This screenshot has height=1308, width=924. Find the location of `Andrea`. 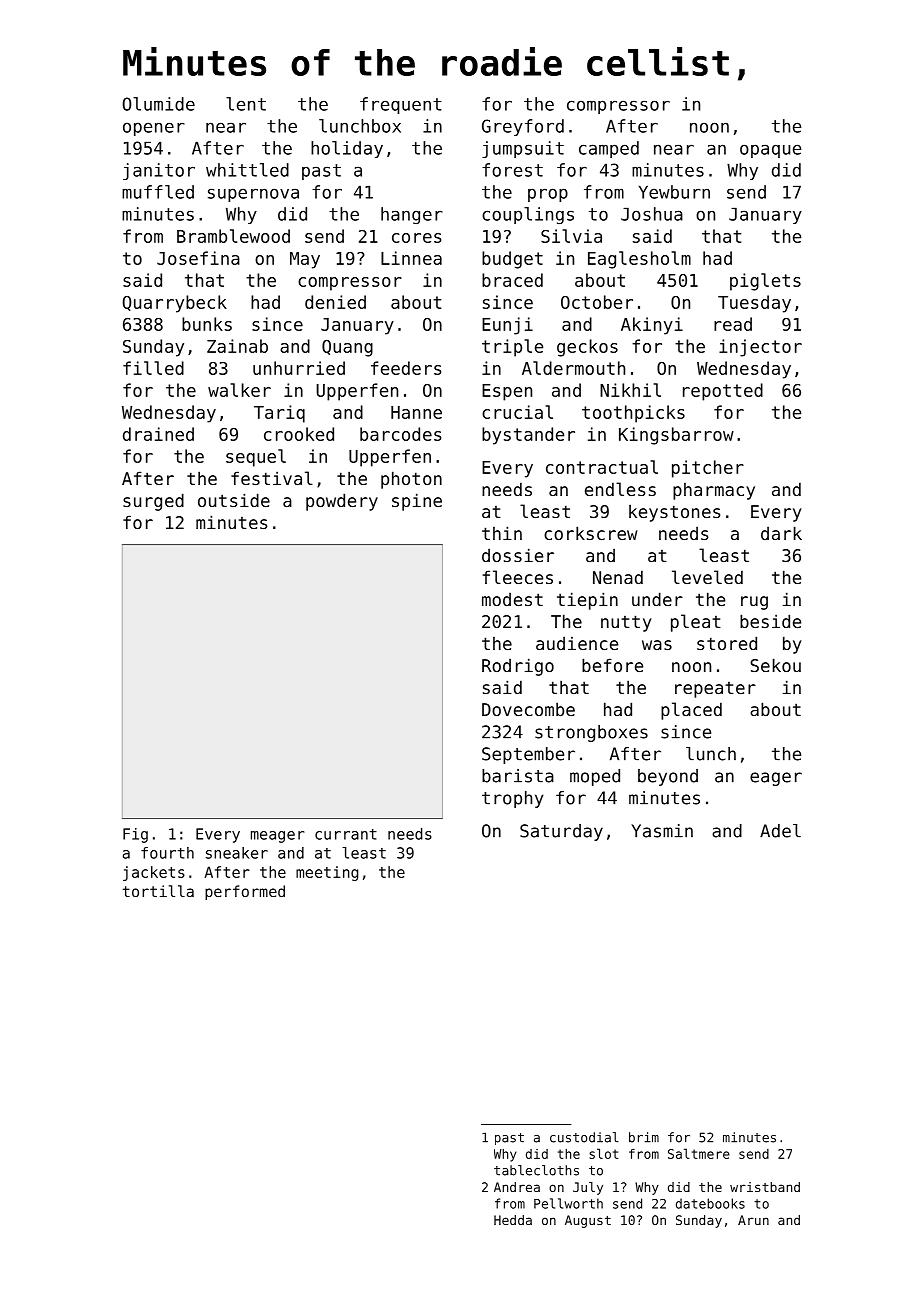

Andrea is located at coordinates (517, 1187).
